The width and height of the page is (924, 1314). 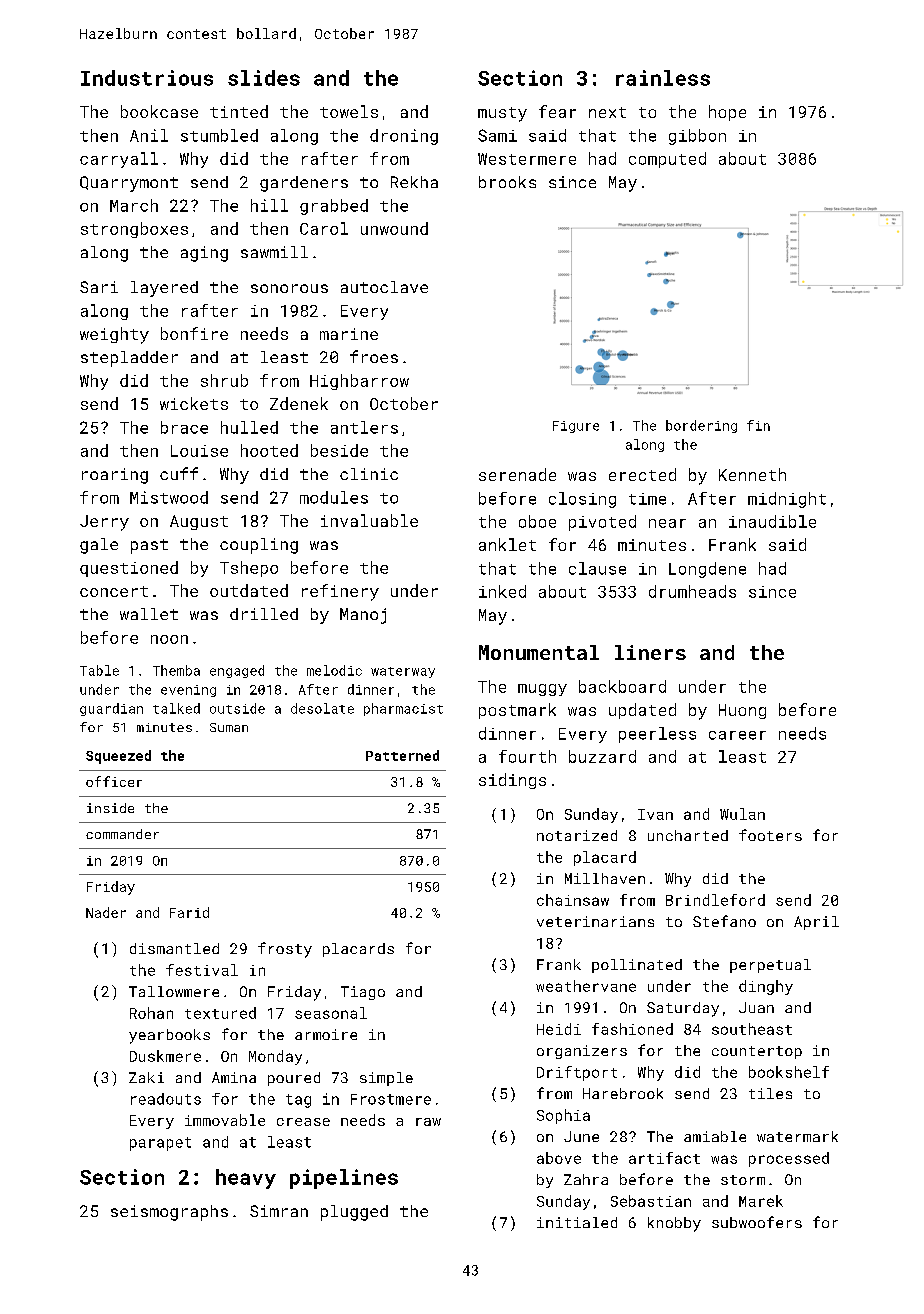 What do you see at coordinates (742, 711) in the page?
I see `Huong` at bounding box center [742, 711].
